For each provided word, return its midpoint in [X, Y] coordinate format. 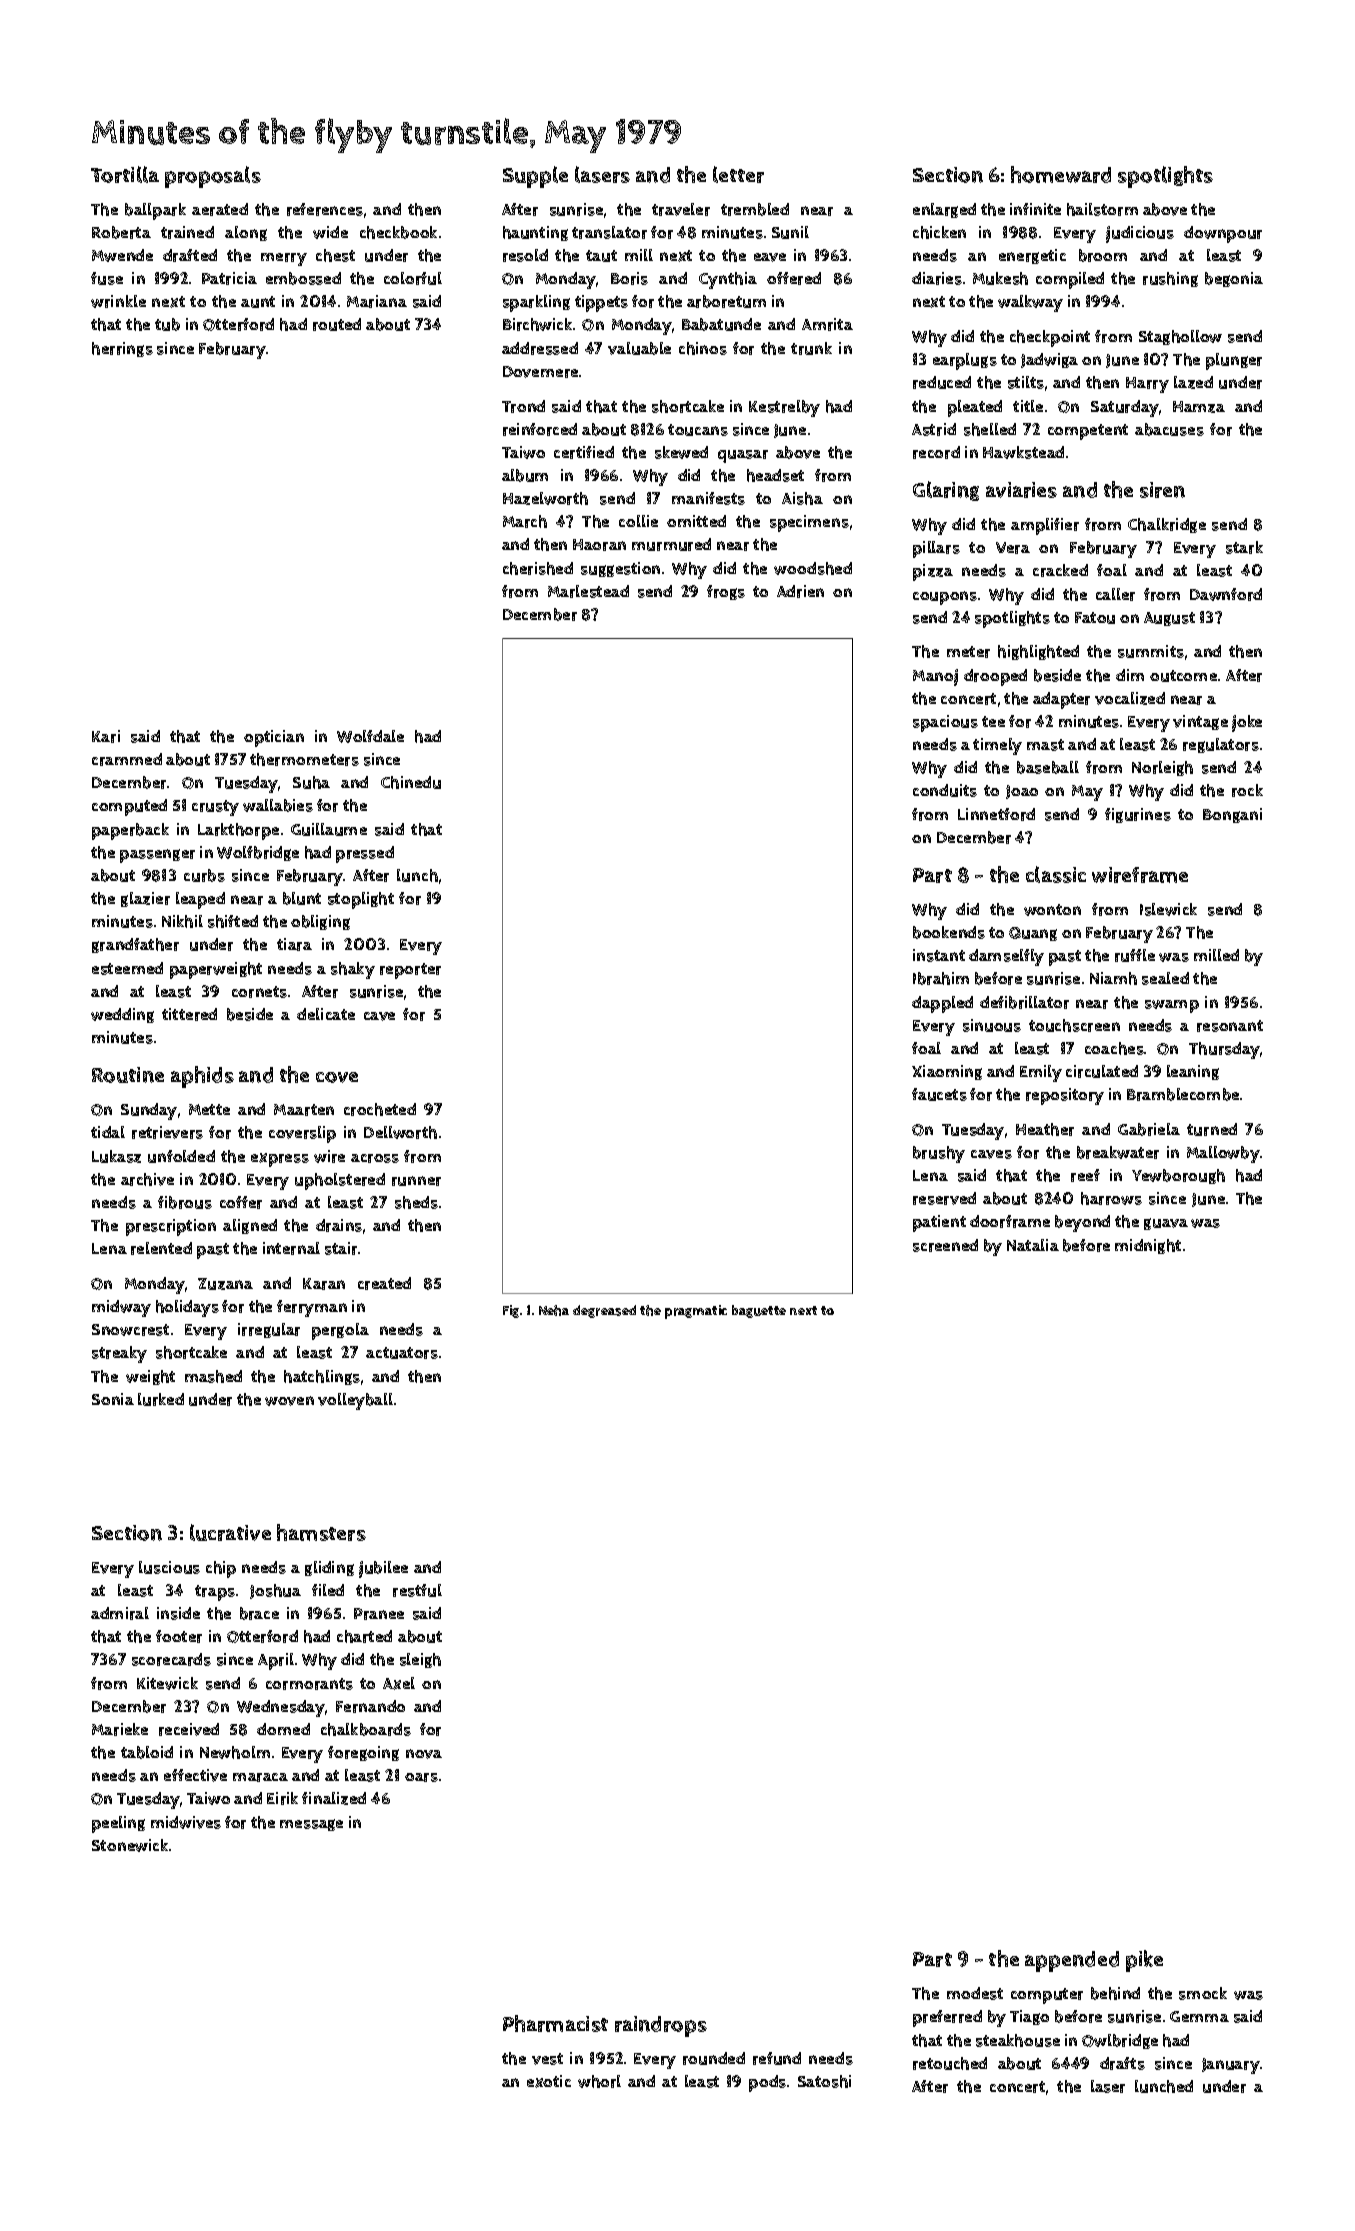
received [189, 1729]
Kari [106, 736]
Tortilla [125, 174]
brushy [939, 1154]
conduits [945, 790]
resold [525, 255]
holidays [187, 1308]
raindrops [661, 2026]
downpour [1223, 234]
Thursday [1224, 1050]
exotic [549, 2081]
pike [1144, 1961]
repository [1065, 1096]
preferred [947, 2018]
